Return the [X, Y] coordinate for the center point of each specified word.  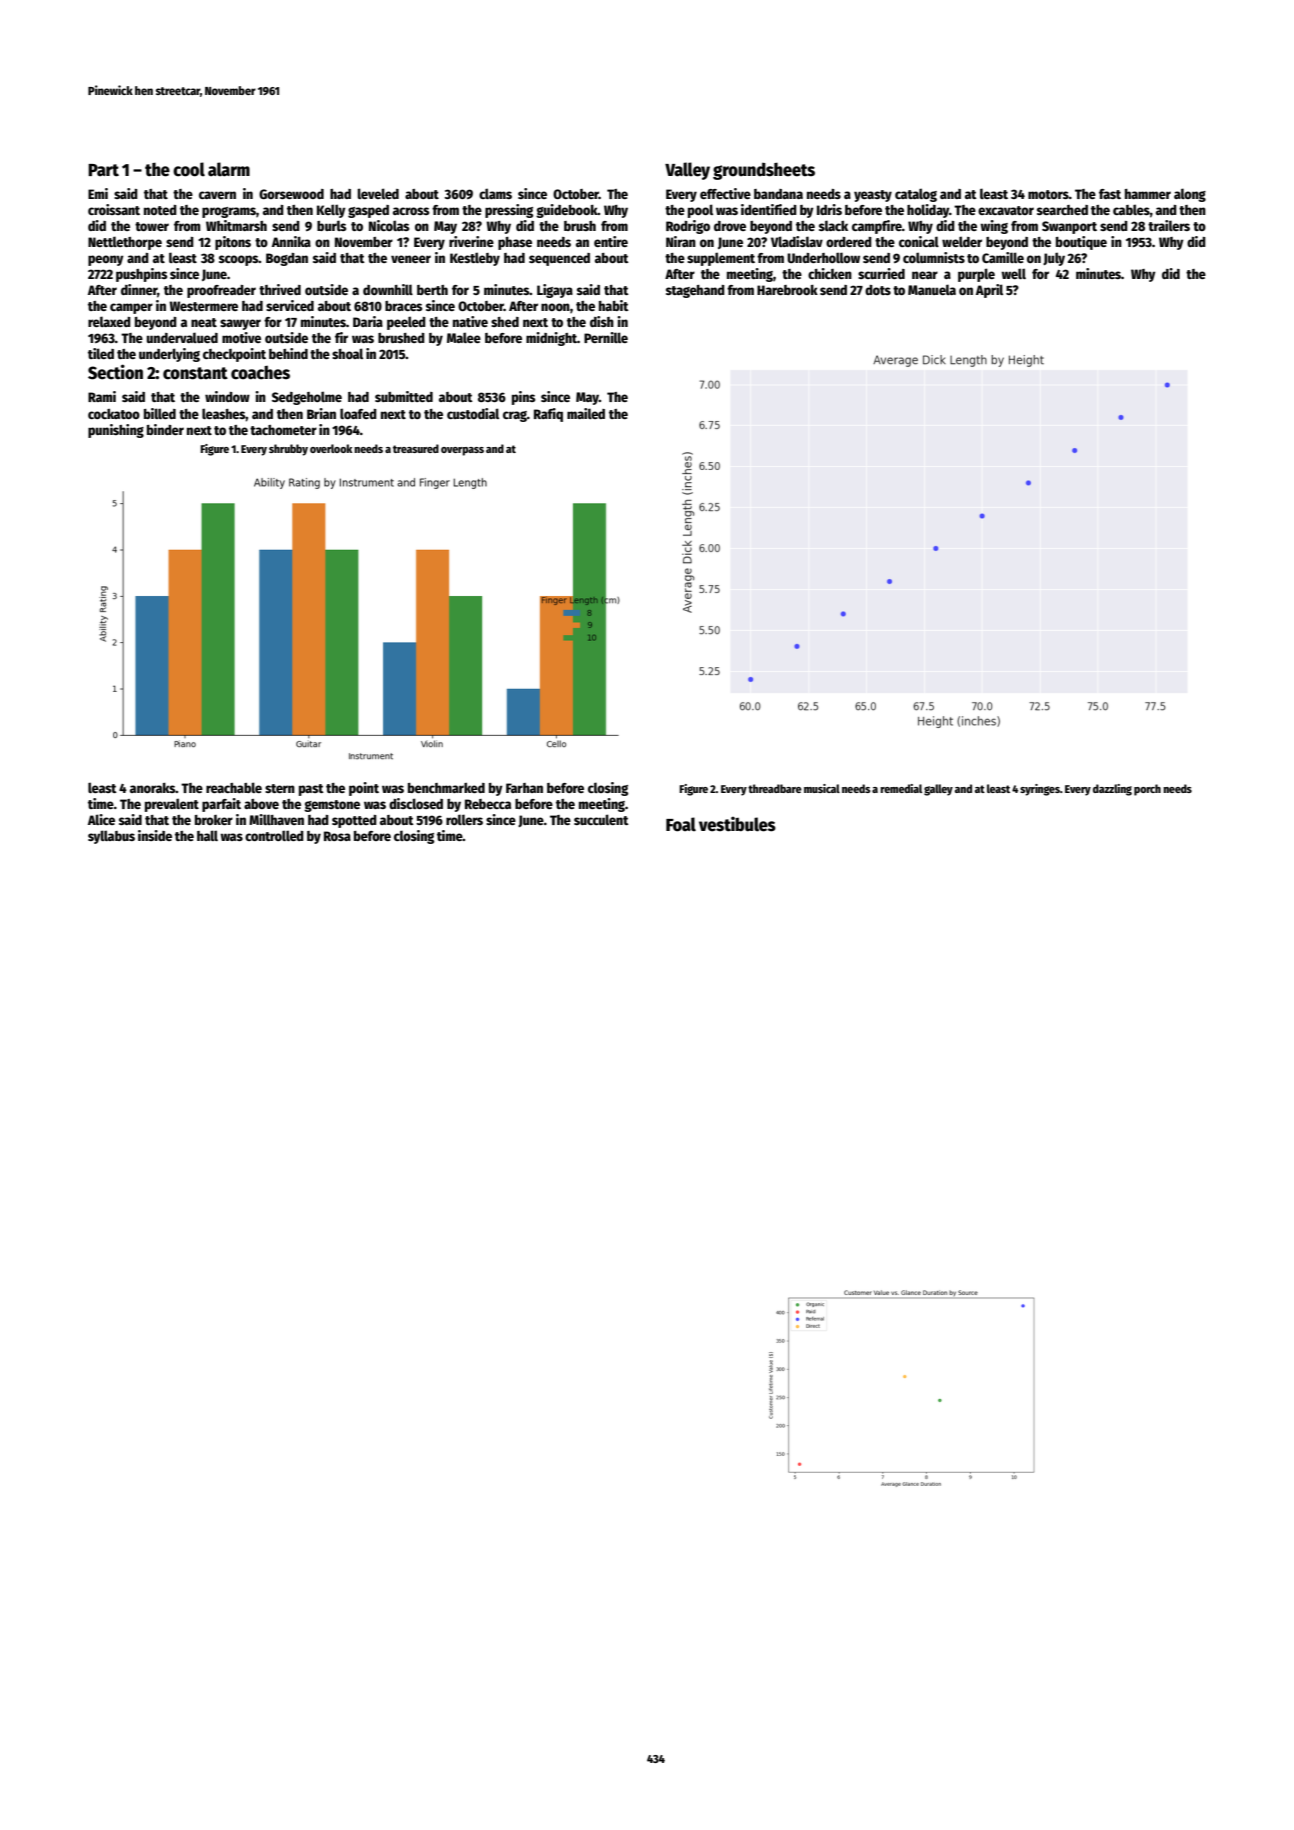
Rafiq [548, 415]
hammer [1148, 194]
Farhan [524, 788]
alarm [229, 169]
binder [165, 429]
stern [280, 788]
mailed [586, 413]
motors [1048, 194]
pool [700, 211]
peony [106, 260]
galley [938, 790]
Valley [687, 171]
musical [822, 788]
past [311, 790]
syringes [1040, 790]
